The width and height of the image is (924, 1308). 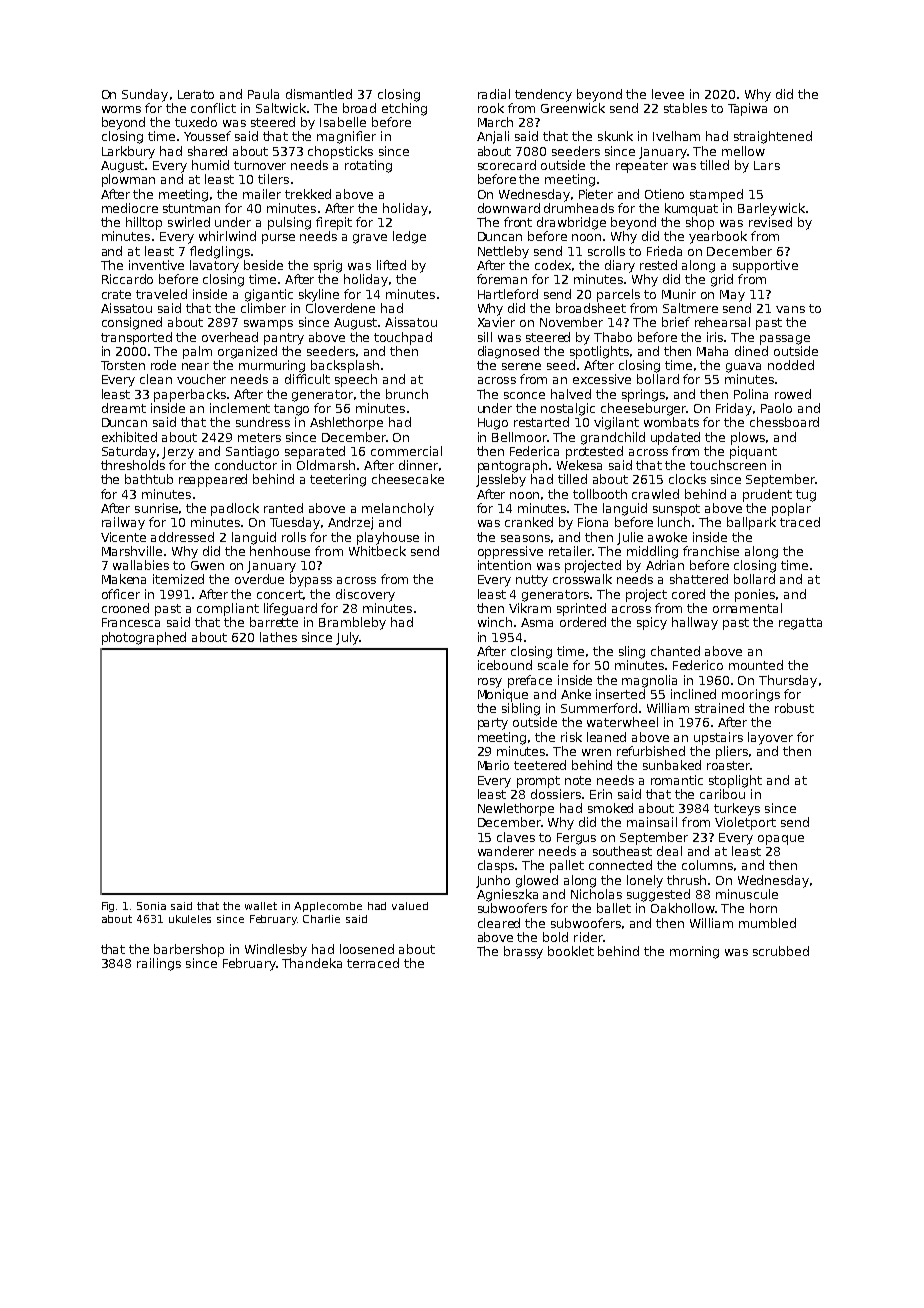 What do you see at coordinates (525, 538) in the image?
I see `seasons` at bounding box center [525, 538].
